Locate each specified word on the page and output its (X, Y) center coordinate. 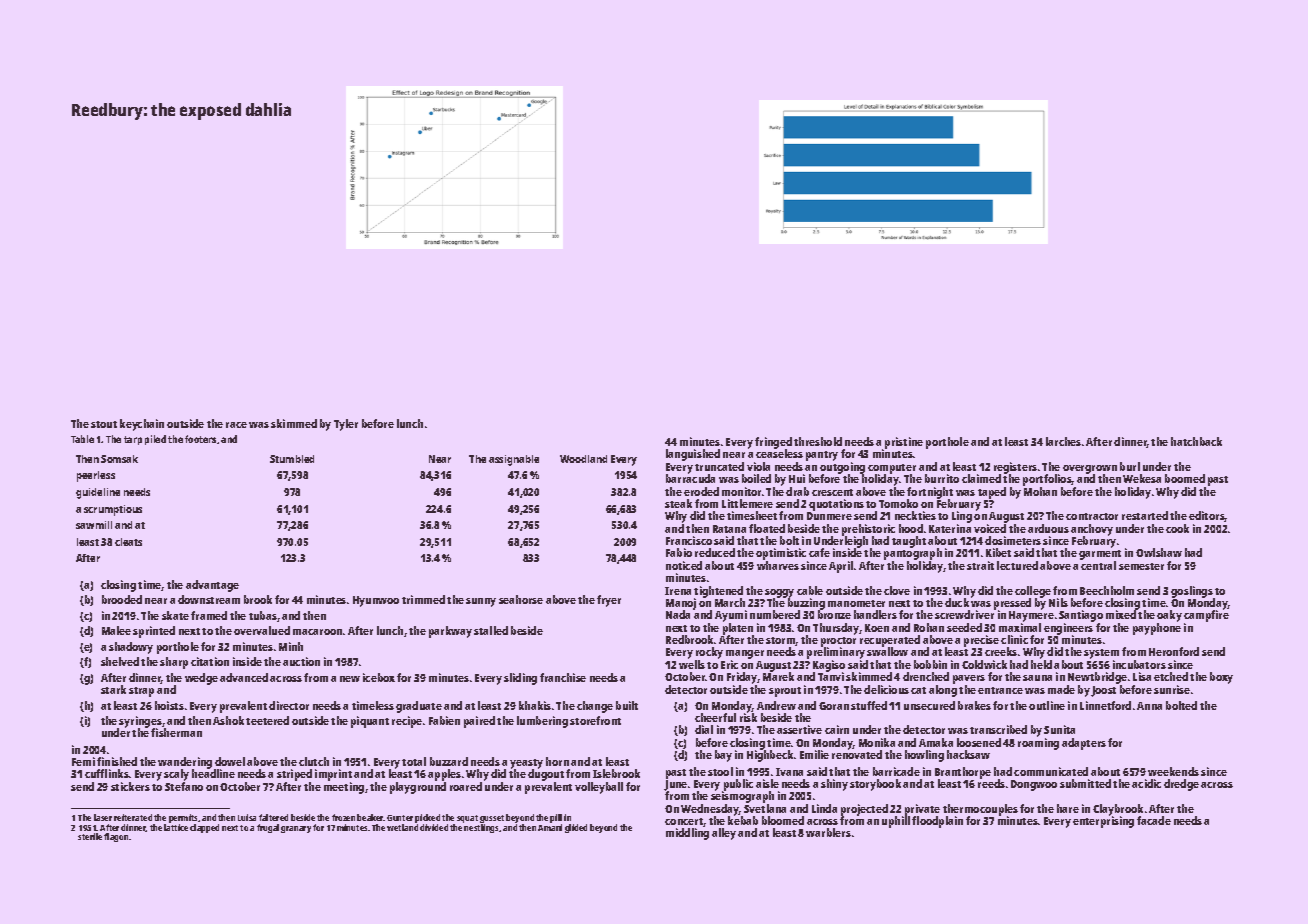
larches (1063, 441)
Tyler (346, 425)
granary (296, 829)
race (236, 425)
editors (1207, 516)
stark (113, 689)
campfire (1206, 616)
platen (738, 629)
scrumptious (113, 510)
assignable (514, 460)
